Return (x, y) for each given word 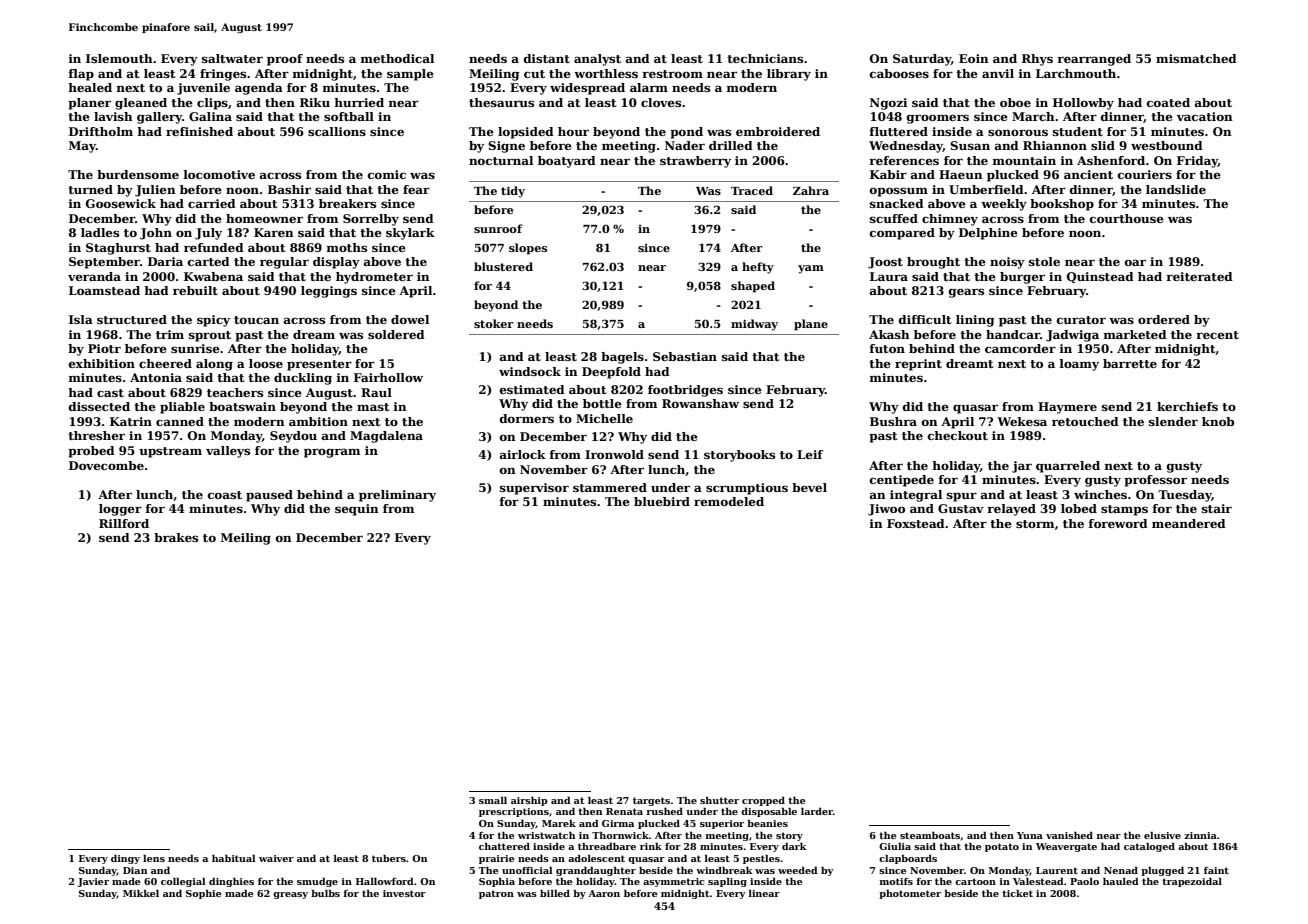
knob (1218, 421)
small (493, 800)
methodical (397, 58)
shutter (719, 800)
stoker (494, 323)
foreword (1118, 523)
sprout (210, 336)
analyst (597, 60)
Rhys (1037, 60)
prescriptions (514, 812)
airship (529, 801)
